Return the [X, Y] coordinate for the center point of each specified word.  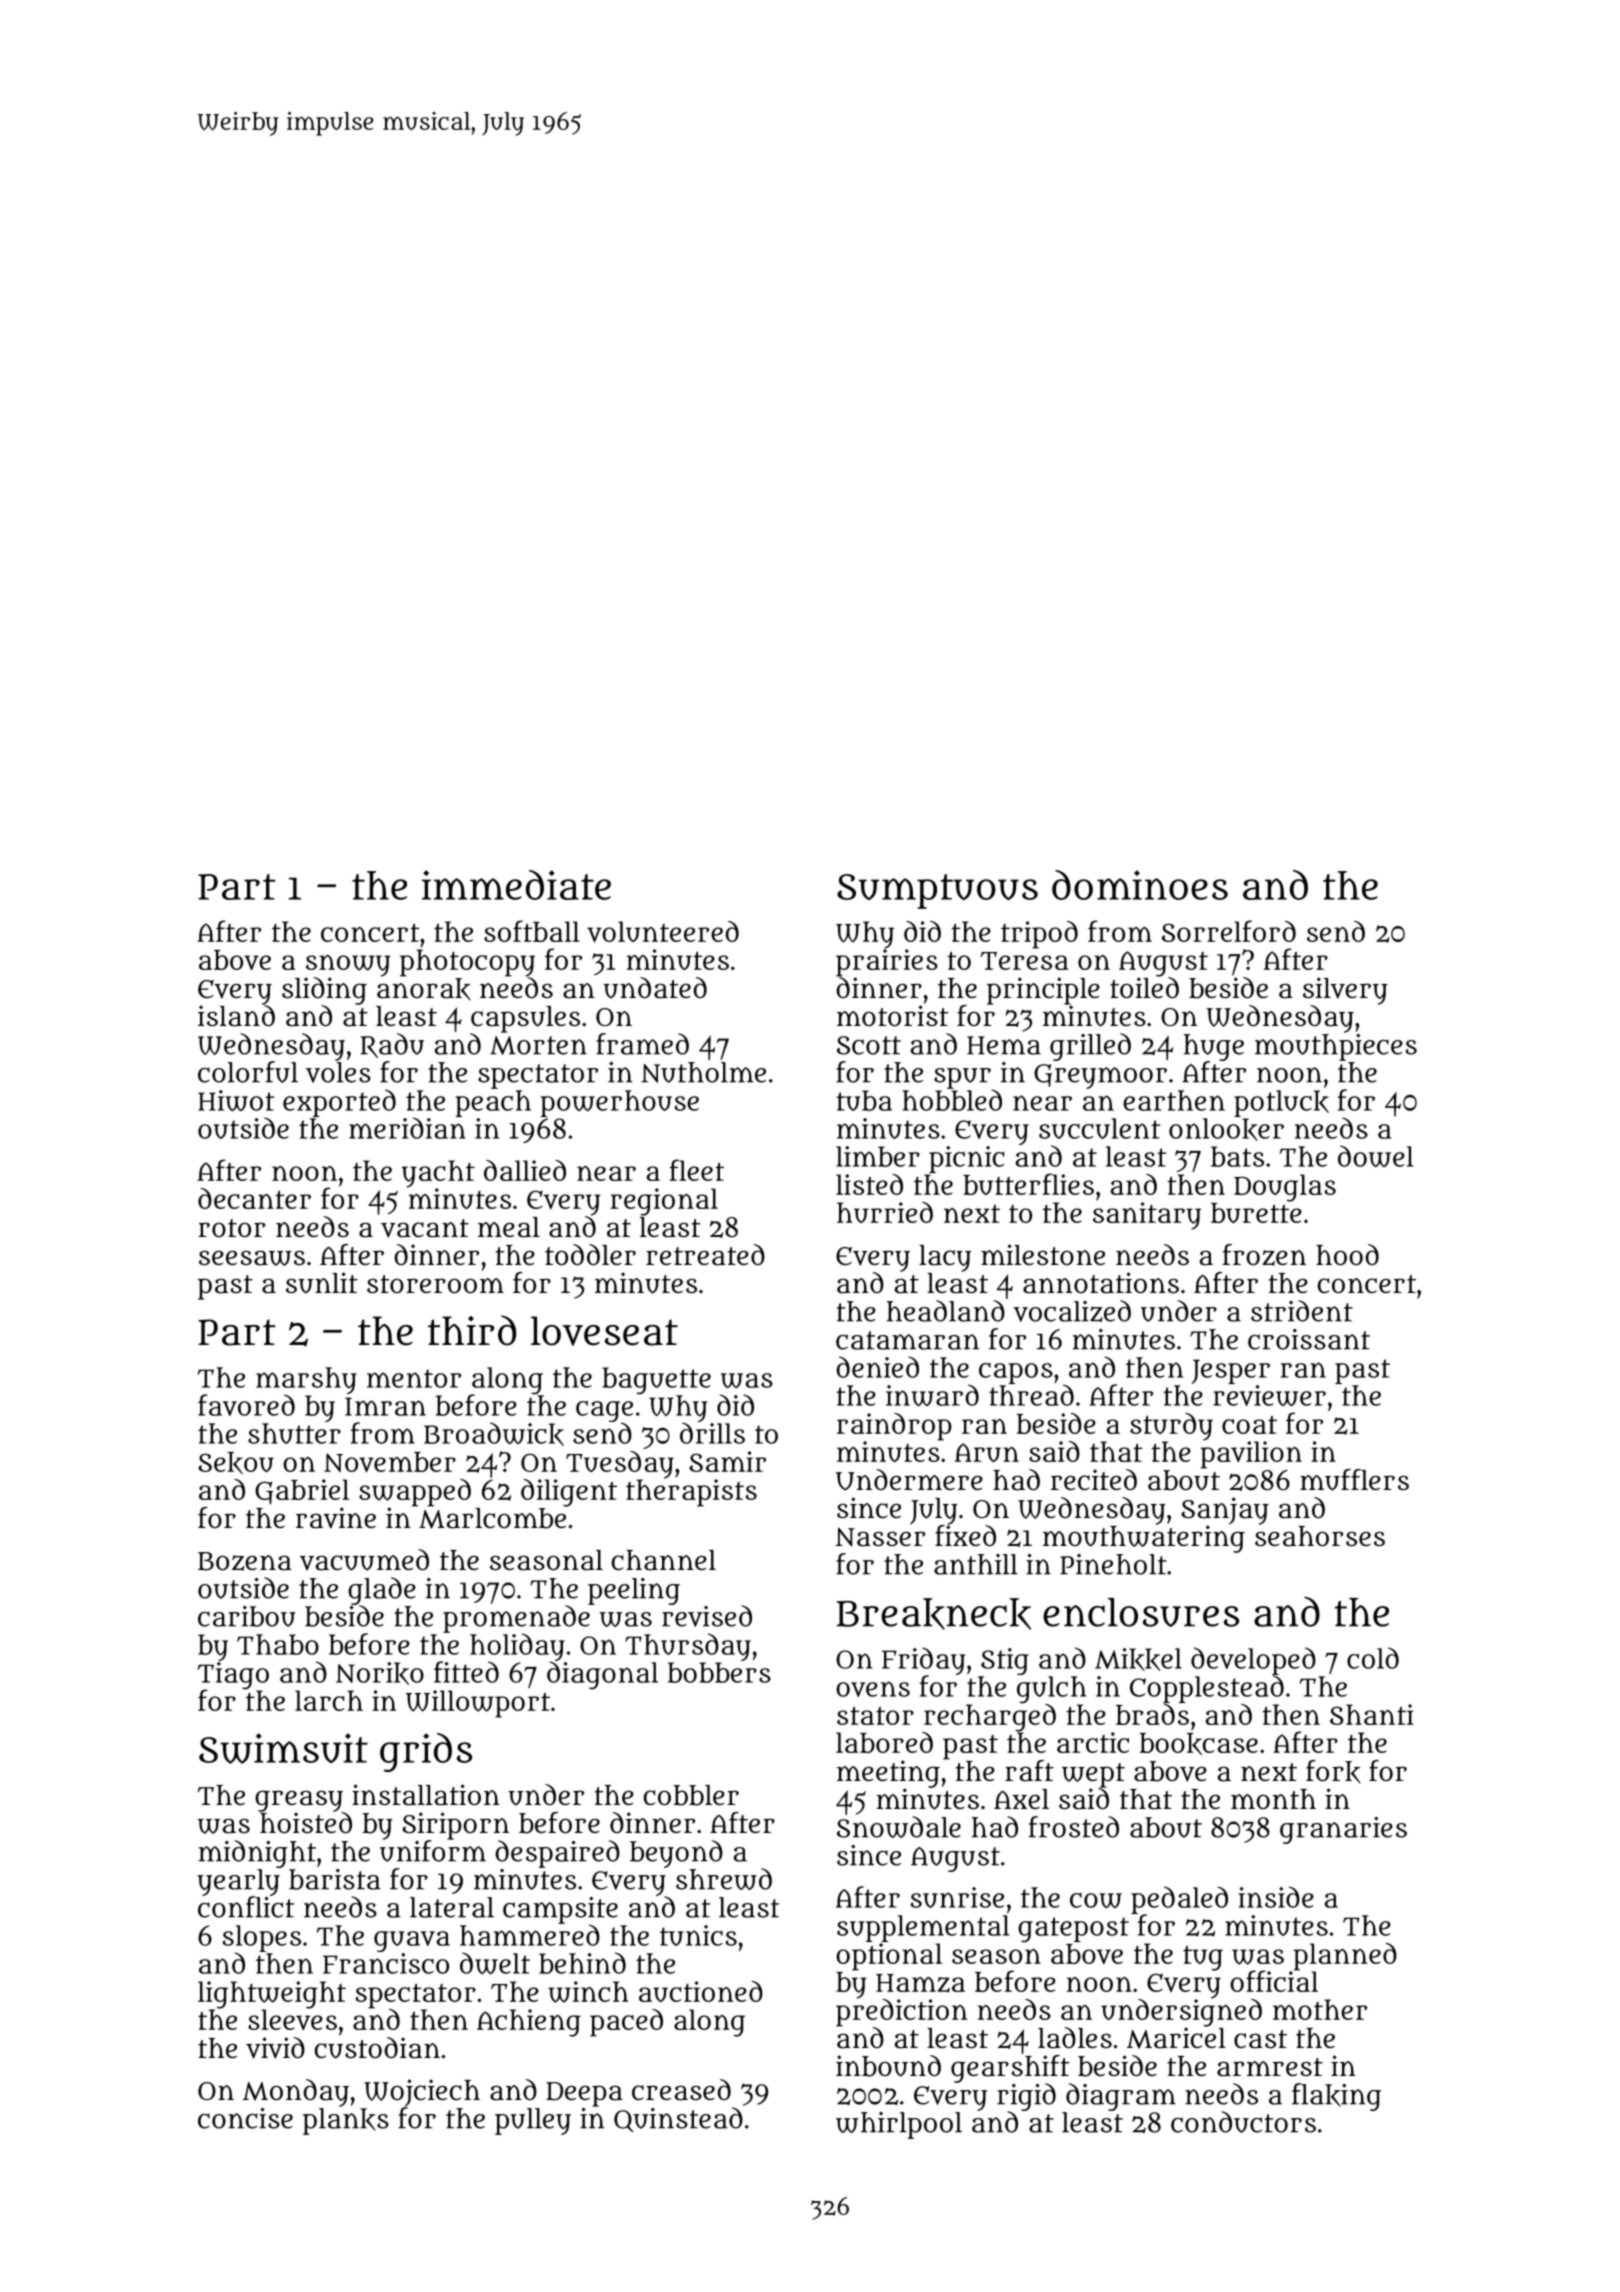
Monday [296, 2093]
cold [1373, 1658]
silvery [1345, 991]
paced [626, 2023]
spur [962, 1078]
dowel [1376, 1156]
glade [382, 1591]
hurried [885, 1212]
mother [1320, 2009]
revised [707, 1616]
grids [426, 1752]
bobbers [719, 1672]
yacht [438, 1174]
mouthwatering [1144, 1539]
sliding [324, 991]
